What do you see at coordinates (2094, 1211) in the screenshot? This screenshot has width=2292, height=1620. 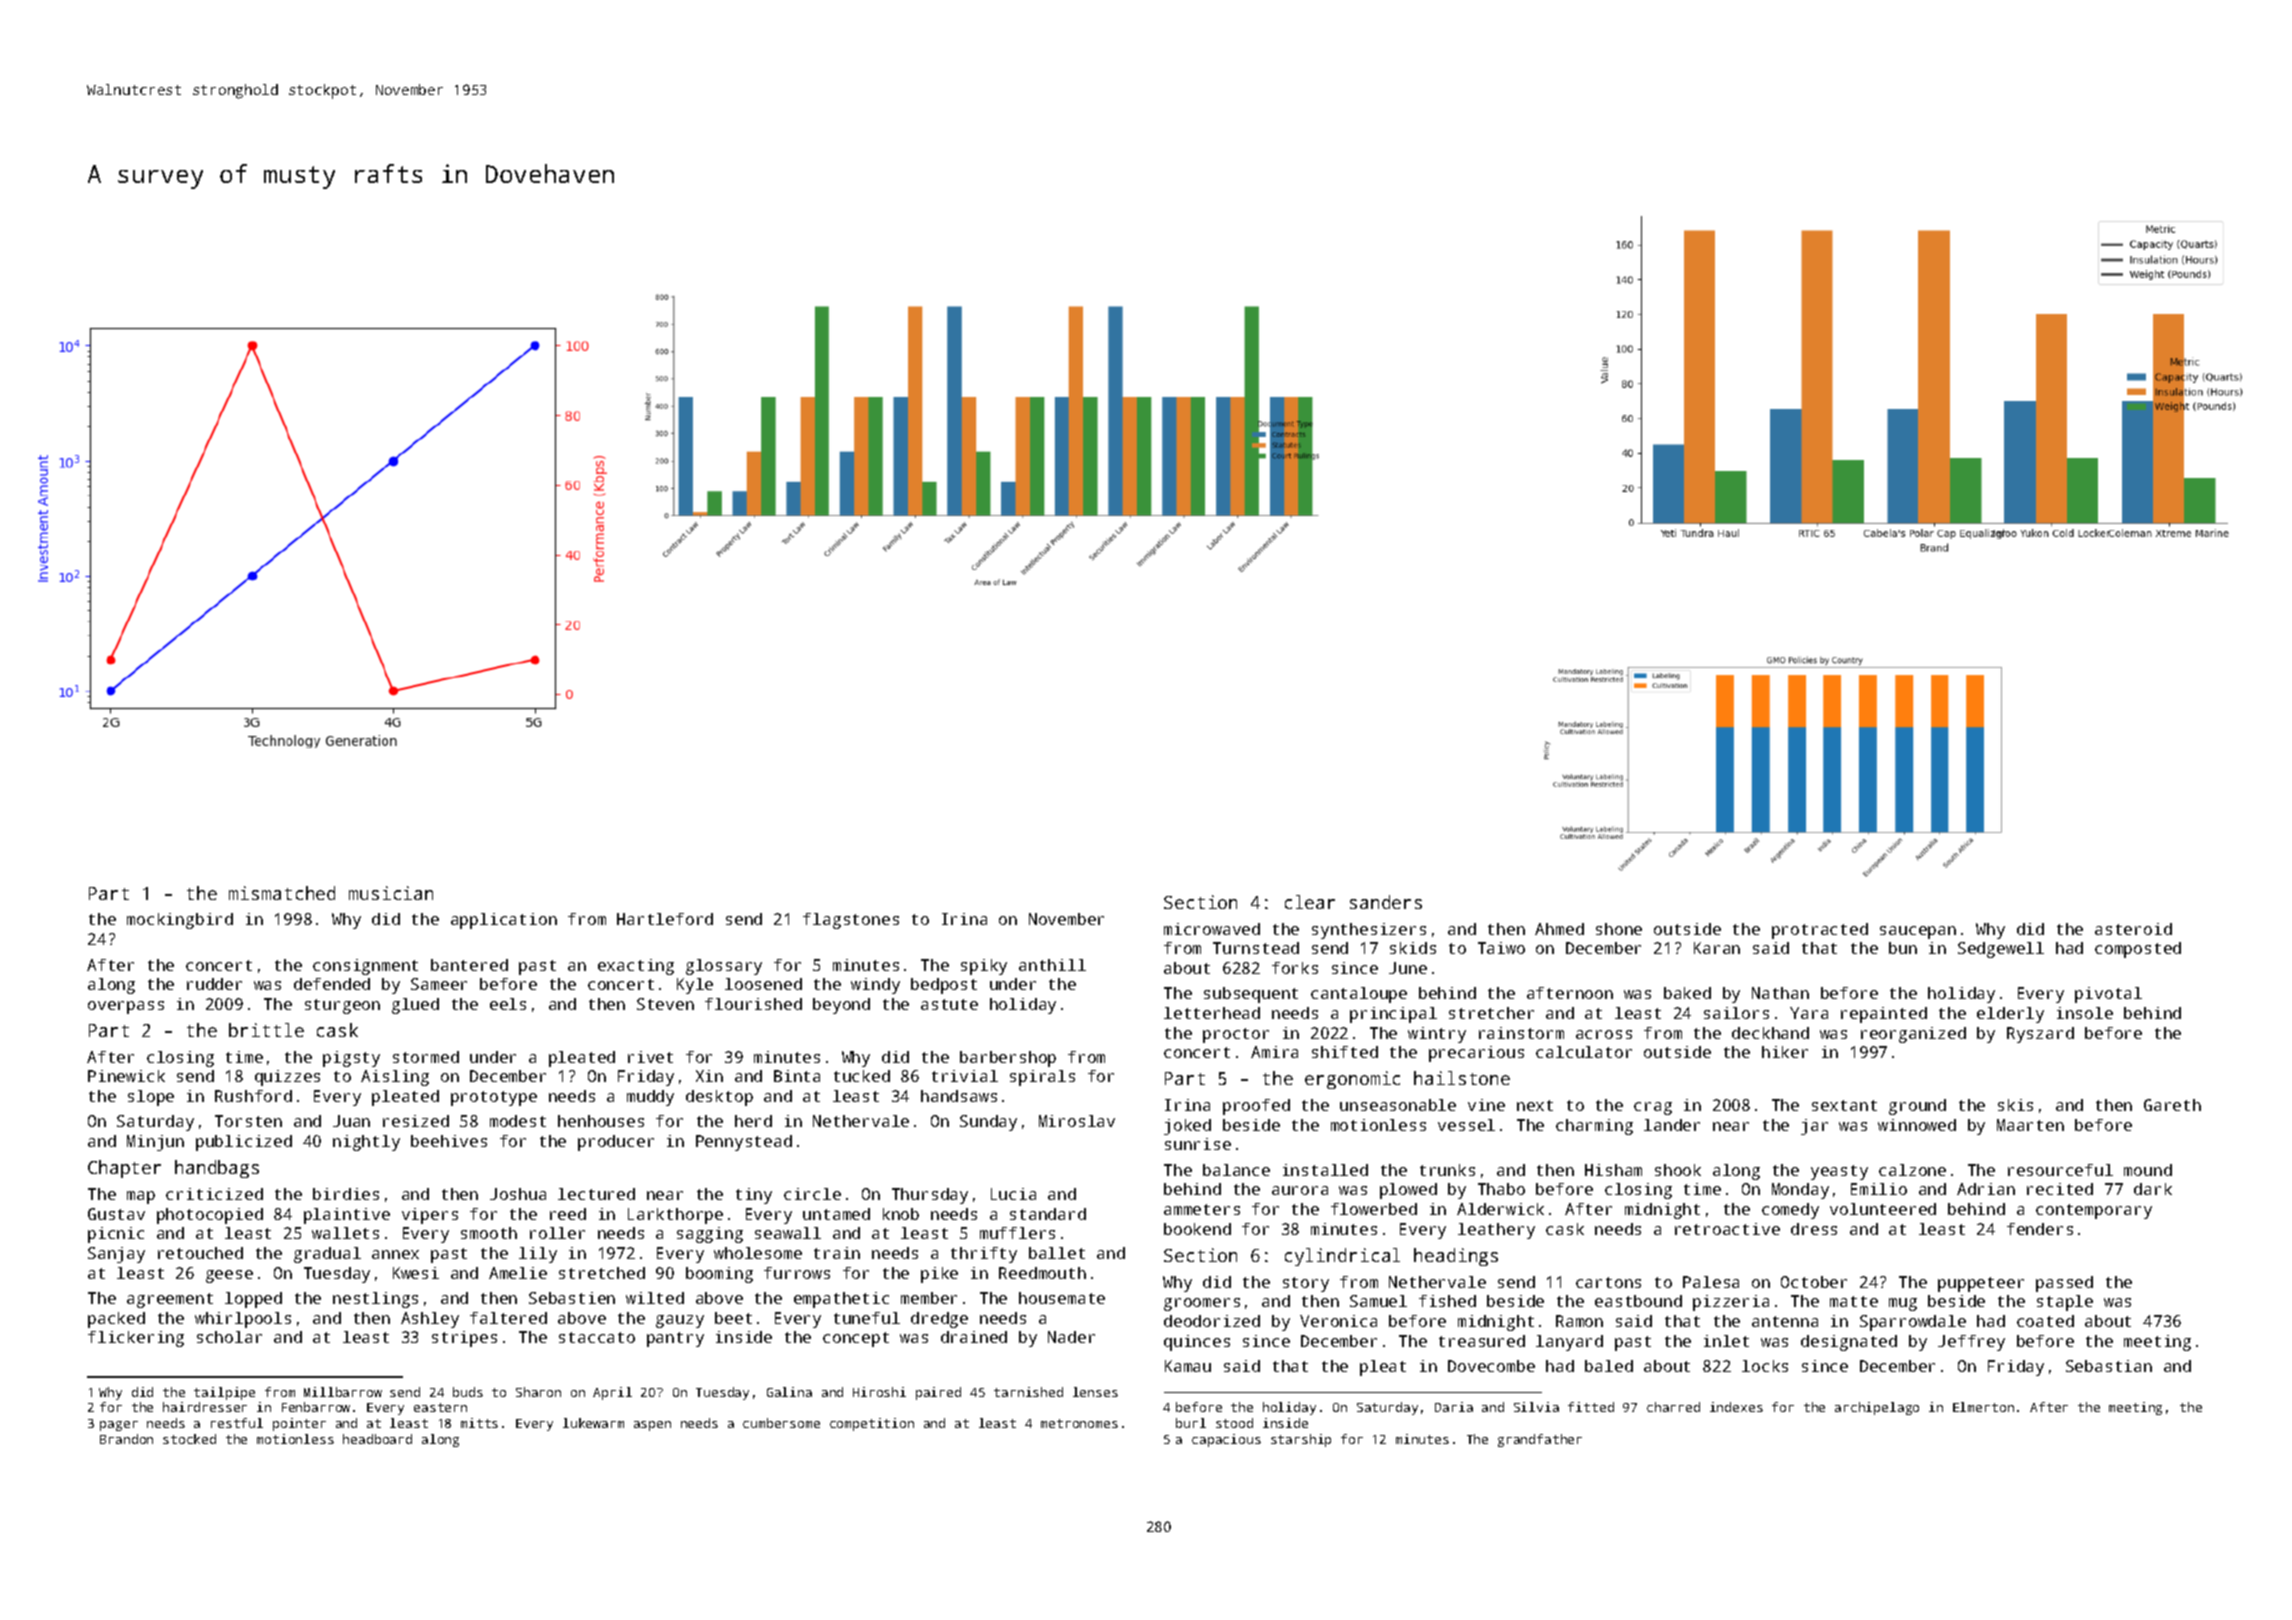 I see `contemporary` at bounding box center [2094, 1211].
